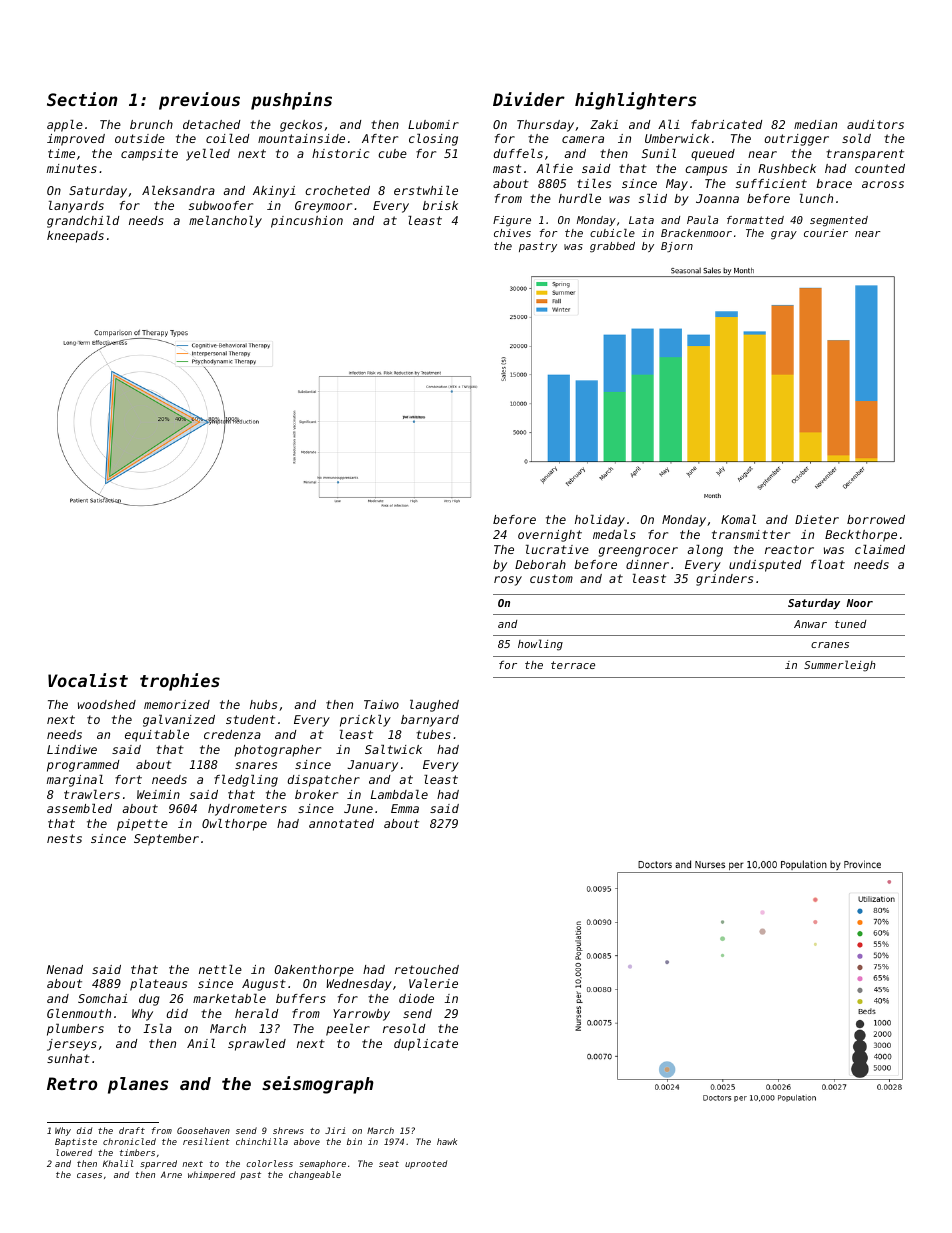 Image resolution: width=952 pixels, height=1233 pixels. I want to click on hawk, so click(447, 1141).
